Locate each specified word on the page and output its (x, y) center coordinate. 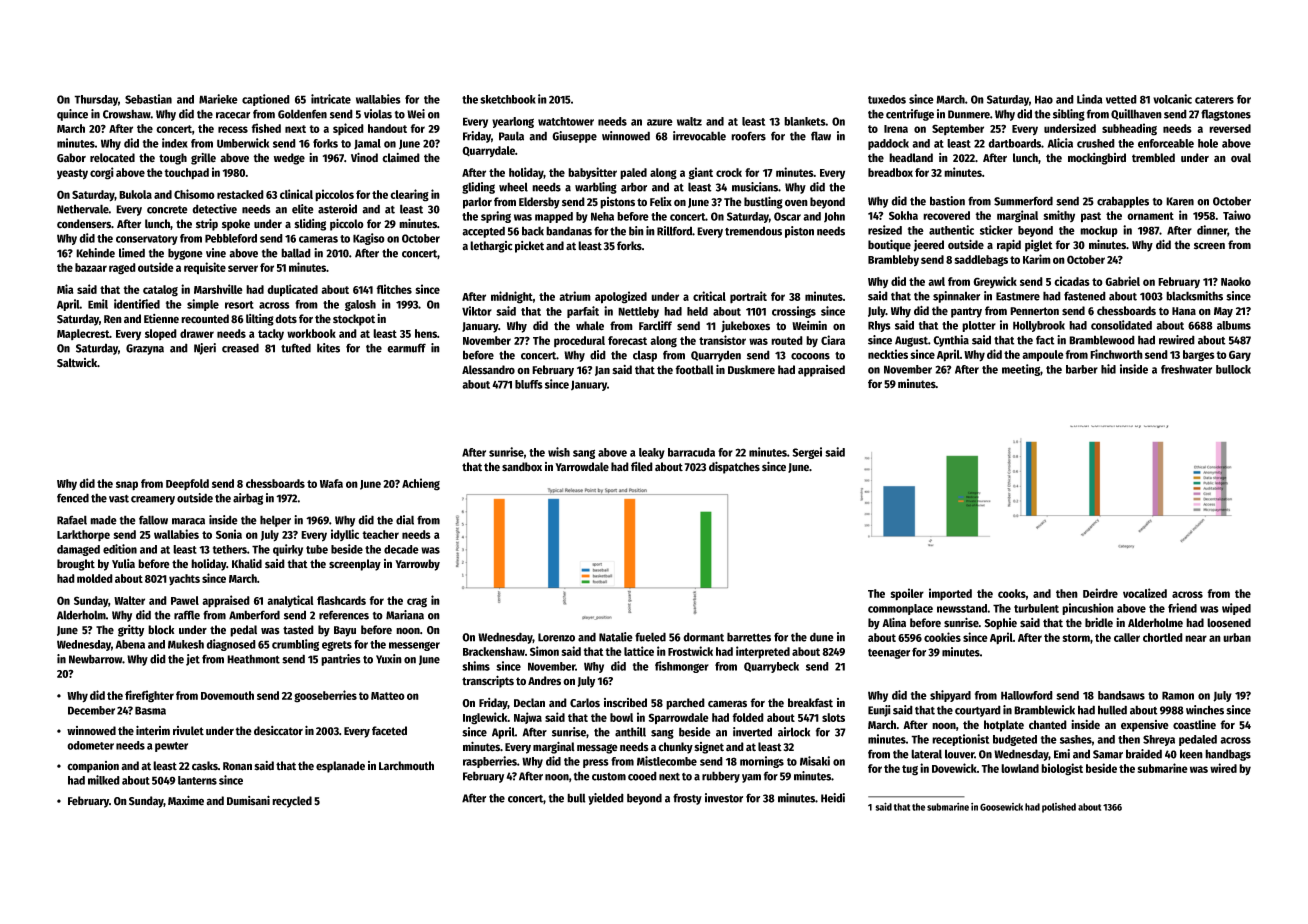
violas (378, 114)
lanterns (197, 780)
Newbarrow (96, 659)
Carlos (585, 703)
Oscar (787, 216)
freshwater (1186, 369)
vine (216, 253)
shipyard (950, 696)
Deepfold (187, 485)
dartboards (1015, 143)
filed (642, 467)
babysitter (592, 173)
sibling (1069, 115)
